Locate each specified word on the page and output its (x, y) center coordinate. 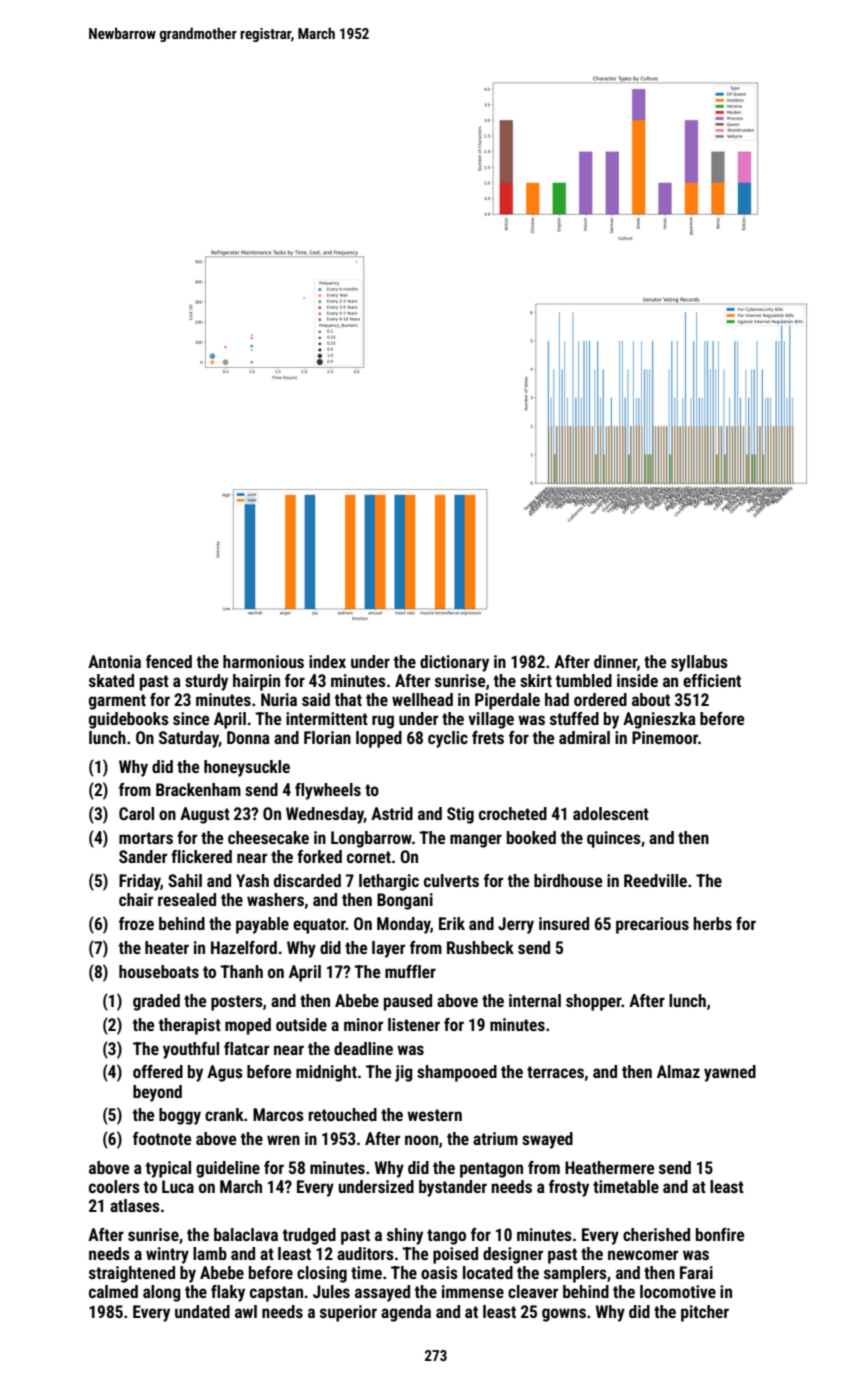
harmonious (263, 661)
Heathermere (609, 1167)
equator (319, 926)
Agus (225, 1073)
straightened (132, 1274)
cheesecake (268, 837)
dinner (615, 661)
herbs (712, 923)
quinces (614, 839)
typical (168, 1169)
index (327, 661)
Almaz (678, 1071)
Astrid (392, 813)
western (434, 1115)
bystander (453, 1188)
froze (136, 923)
